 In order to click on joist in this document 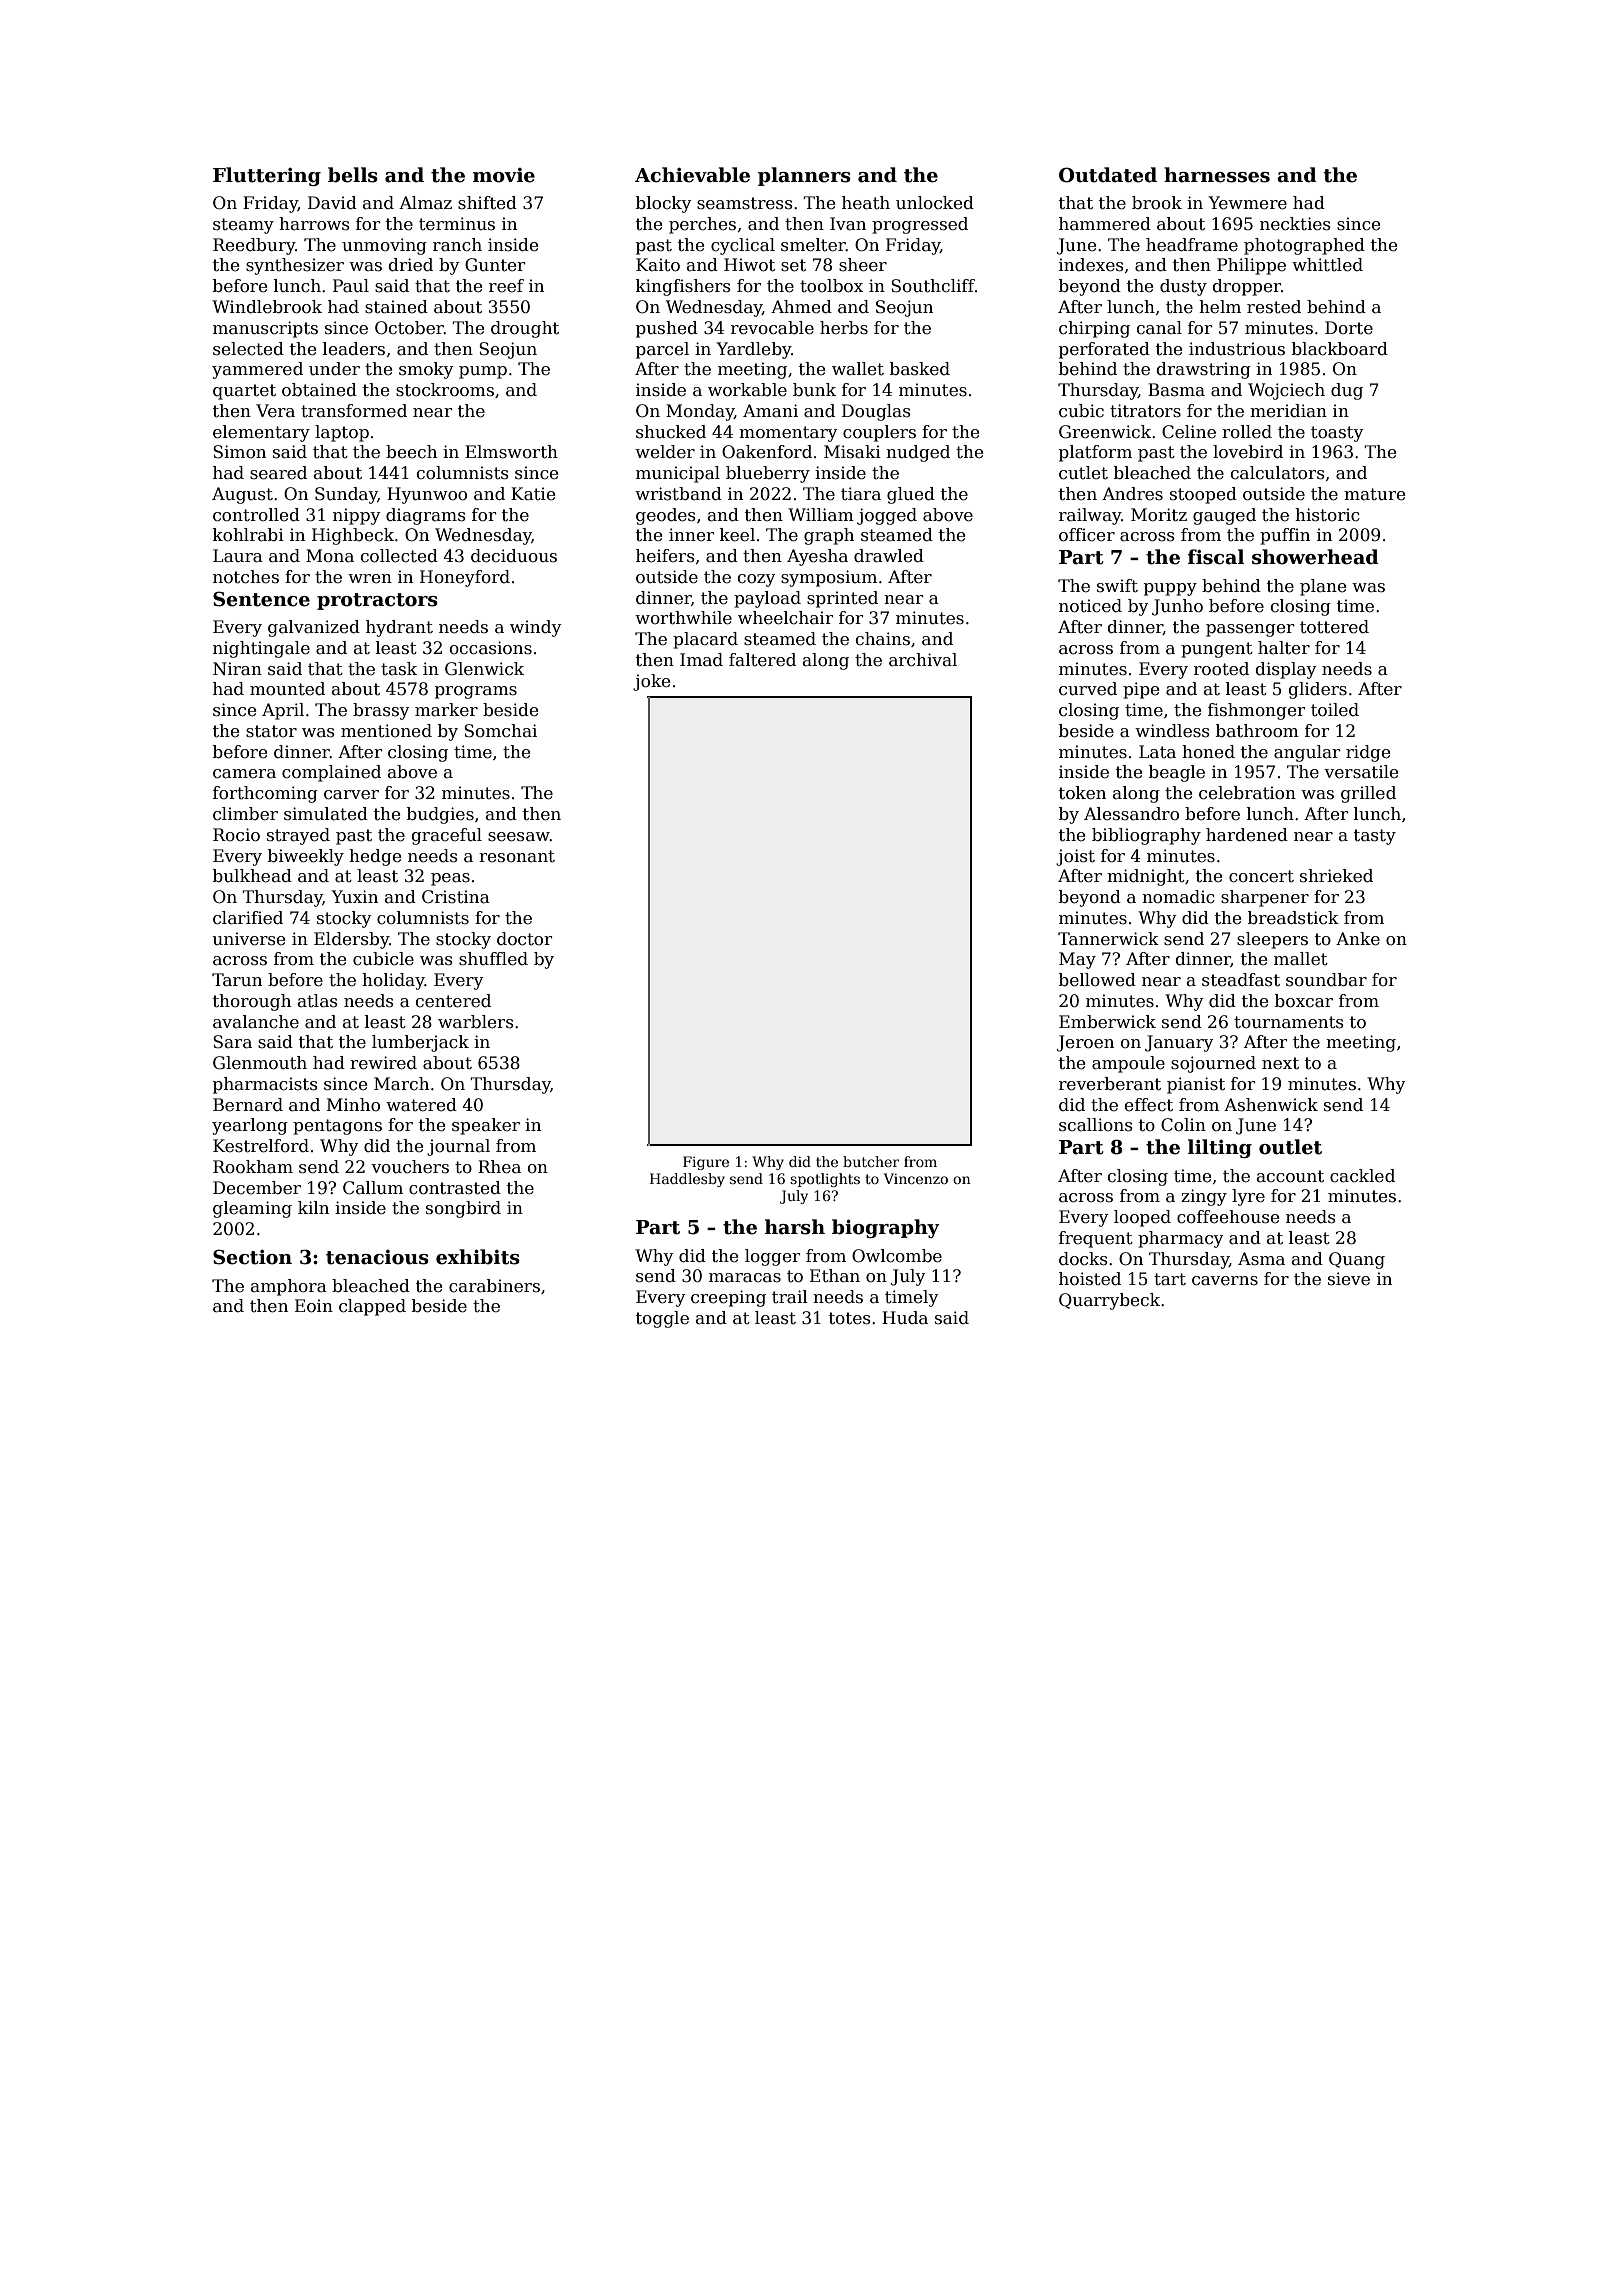, I will do `click(1075, 857)`.
